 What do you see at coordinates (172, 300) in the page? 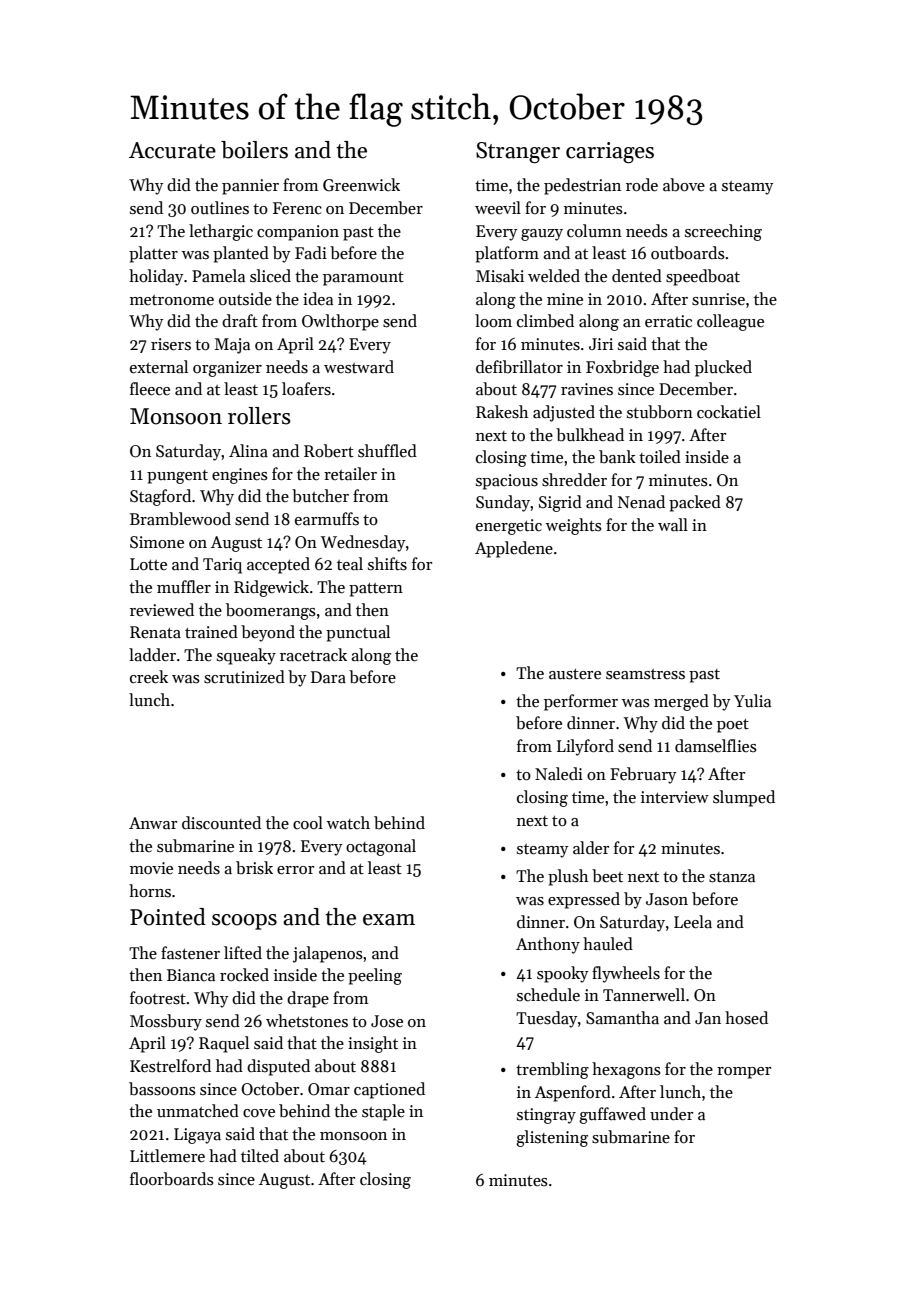
I see `metronome` at bounding box center [172, 300].
